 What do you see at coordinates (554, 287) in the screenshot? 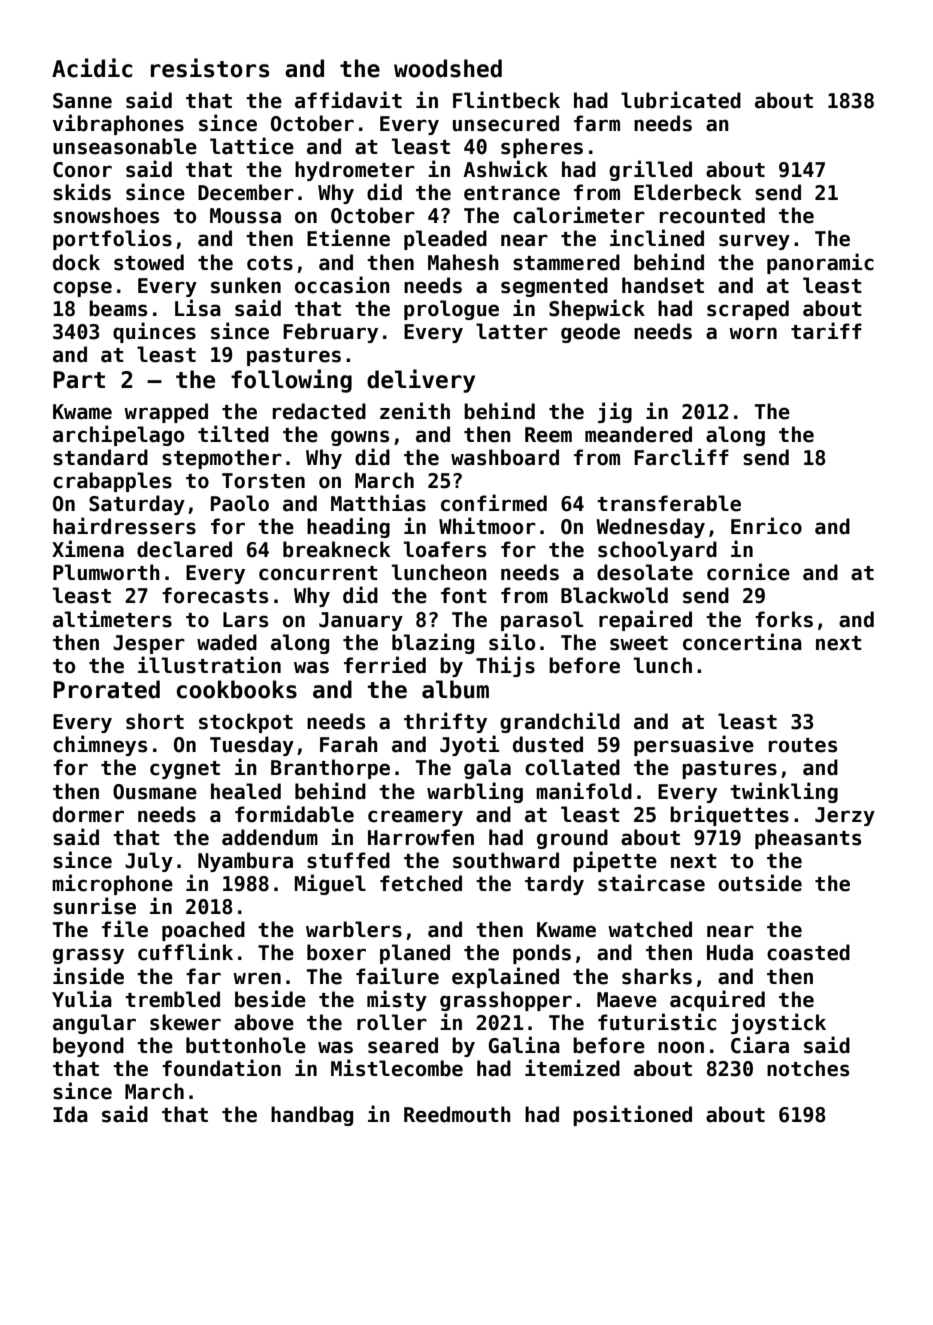
I see `segmented` at bounding box center [554, 287].
